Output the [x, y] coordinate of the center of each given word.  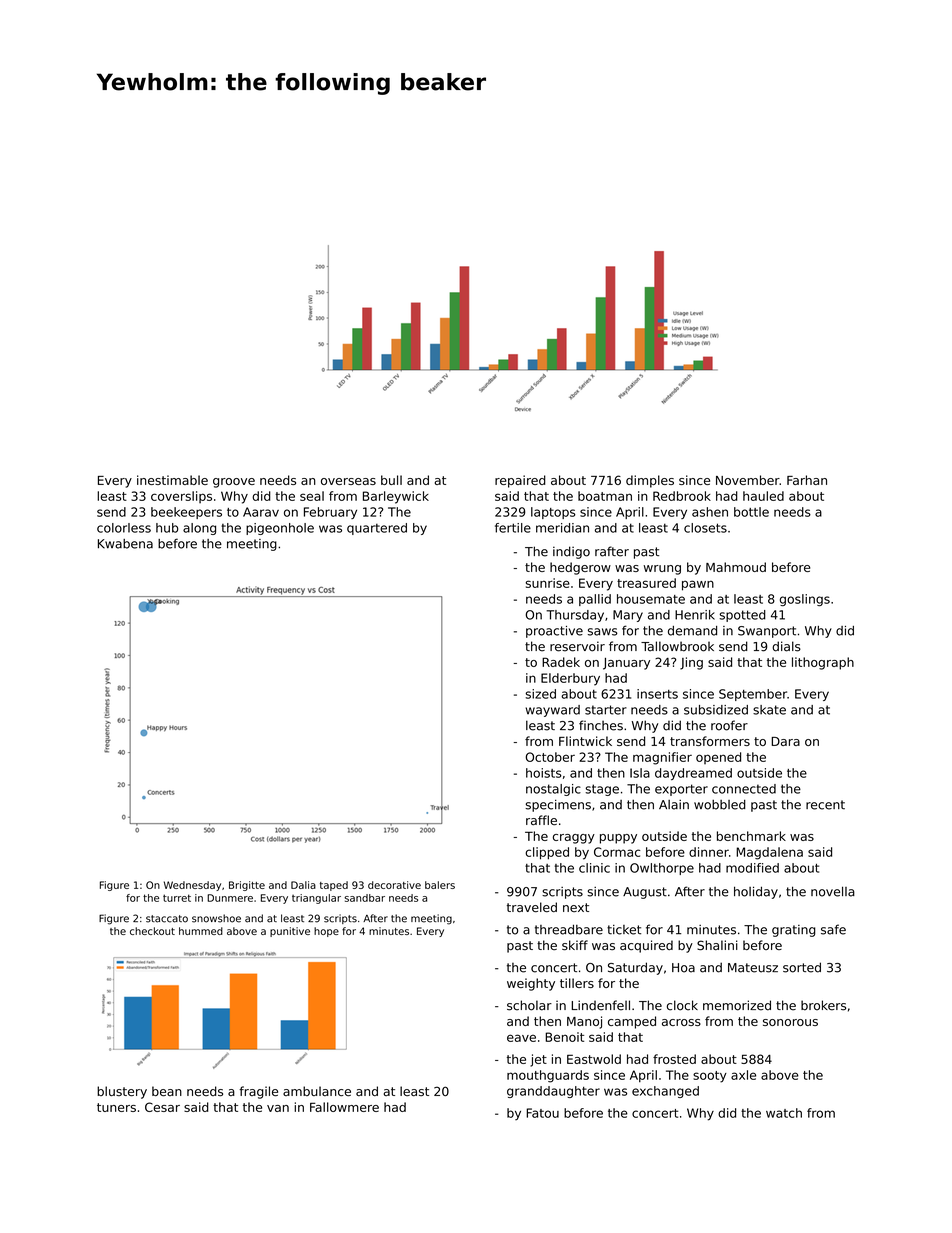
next [576, 907]
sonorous [790, 1022]
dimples [650, 481]
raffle [541, 820]
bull [391, 480]
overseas [348, 481]
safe [833, 929]
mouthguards [548, 1076]
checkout [152, 931]
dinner [709, 852]
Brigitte [247, 886]
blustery [122, 1092]
